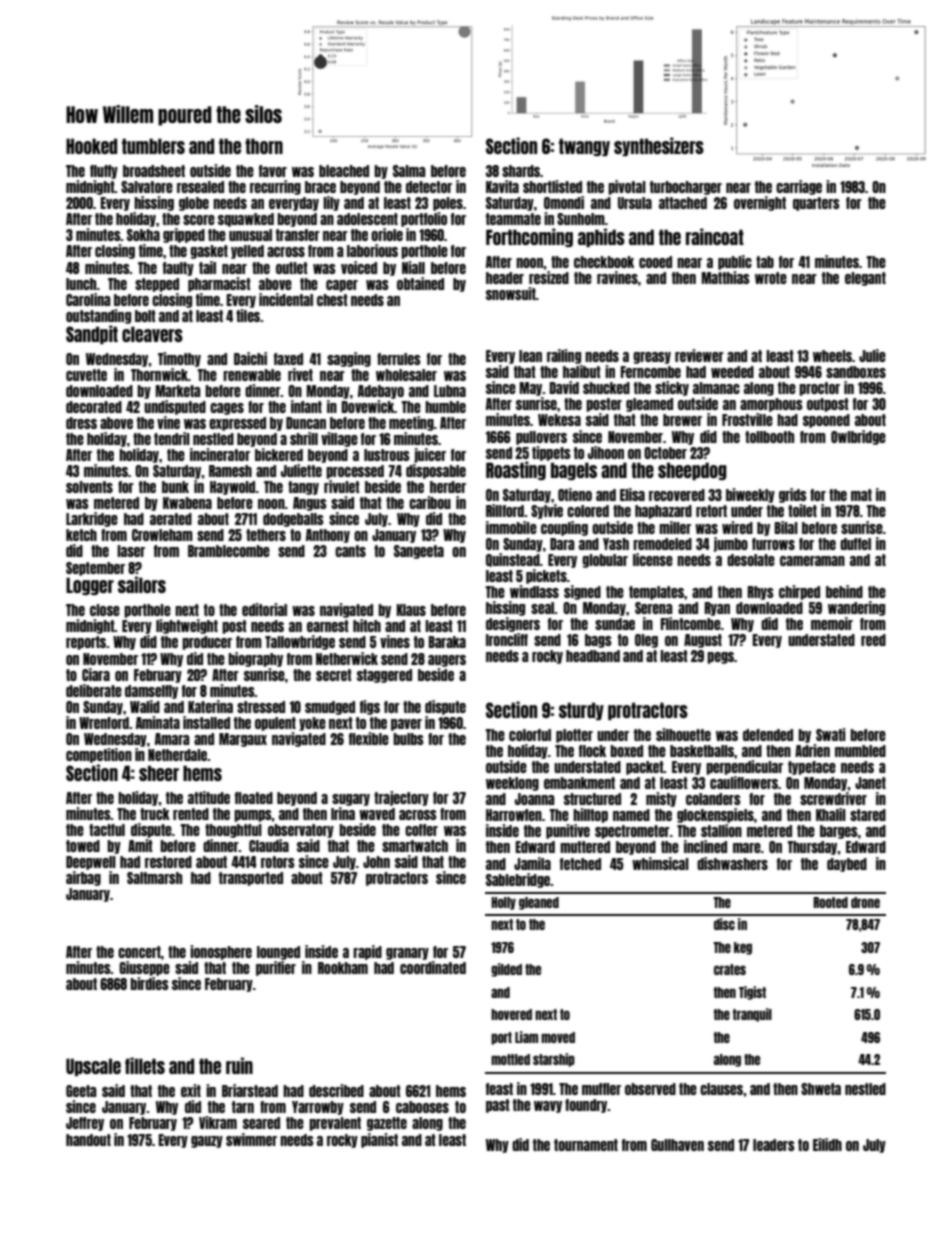 This screenshot has height=1233, width=952. What do you see at coordinates (827, 1144) in the screenshot?
I see `Eilidh` at bounding box center [827, 1144].
